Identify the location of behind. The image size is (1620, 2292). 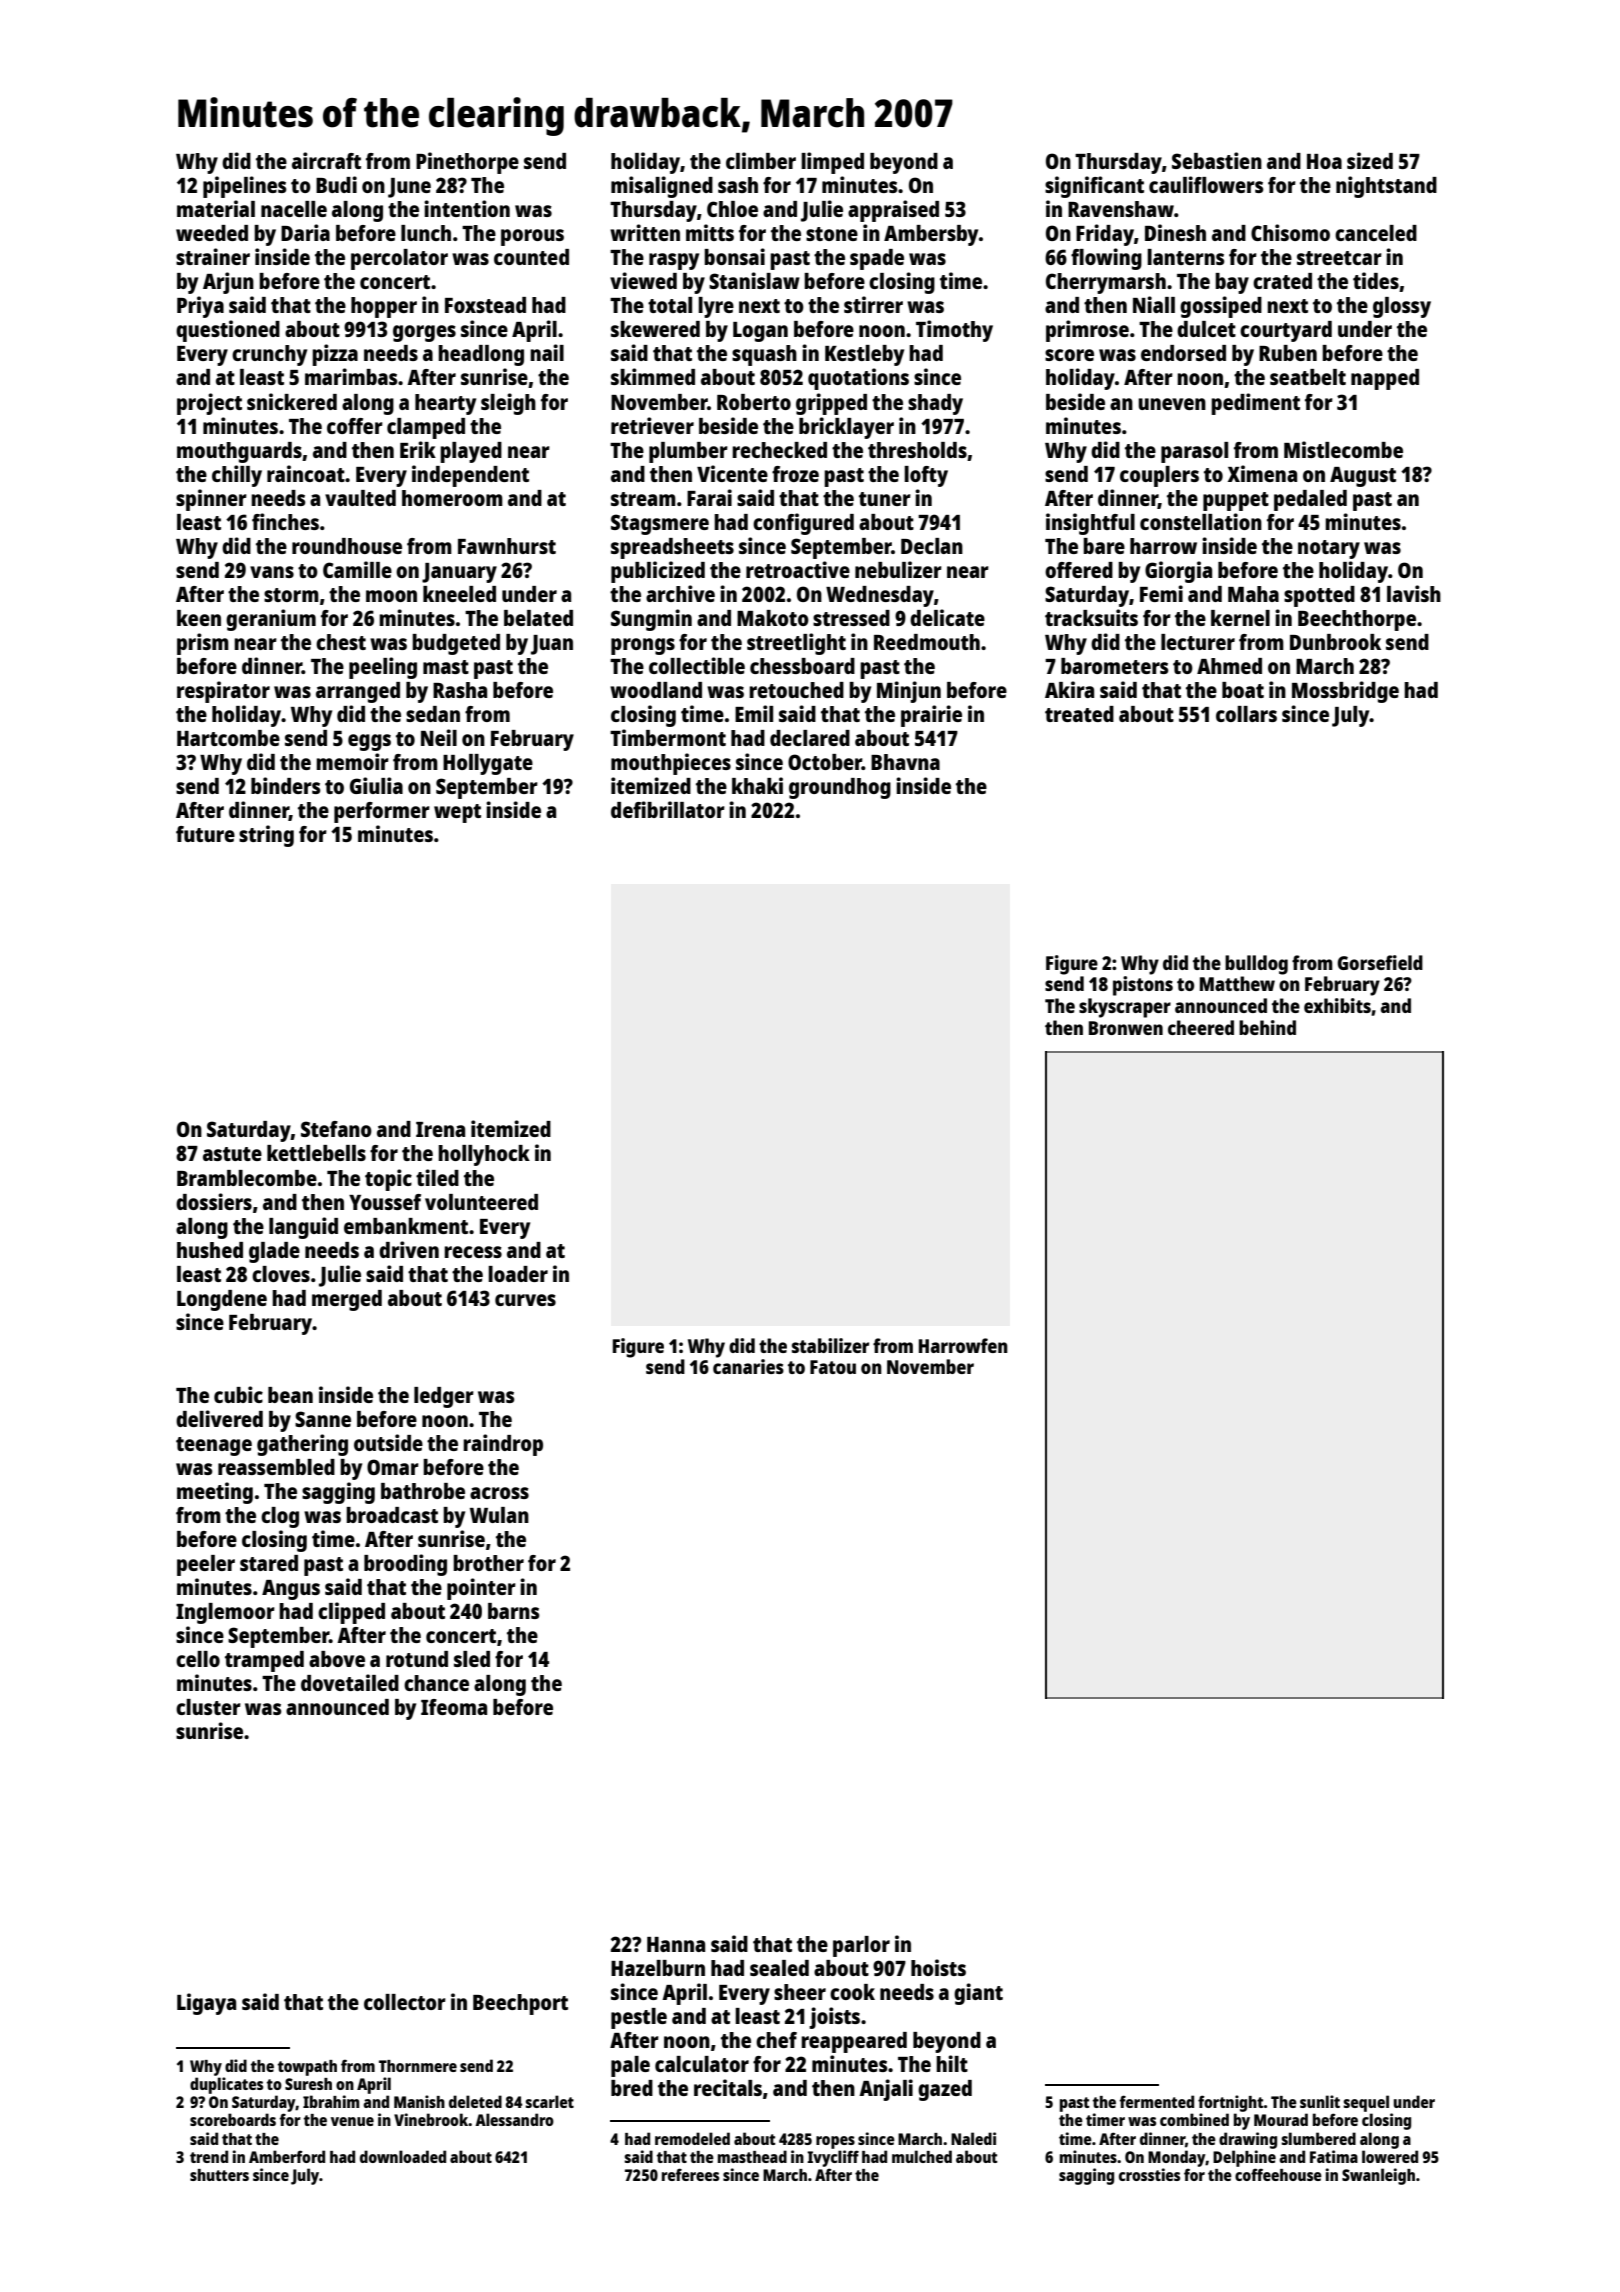
(1267, 1027).
